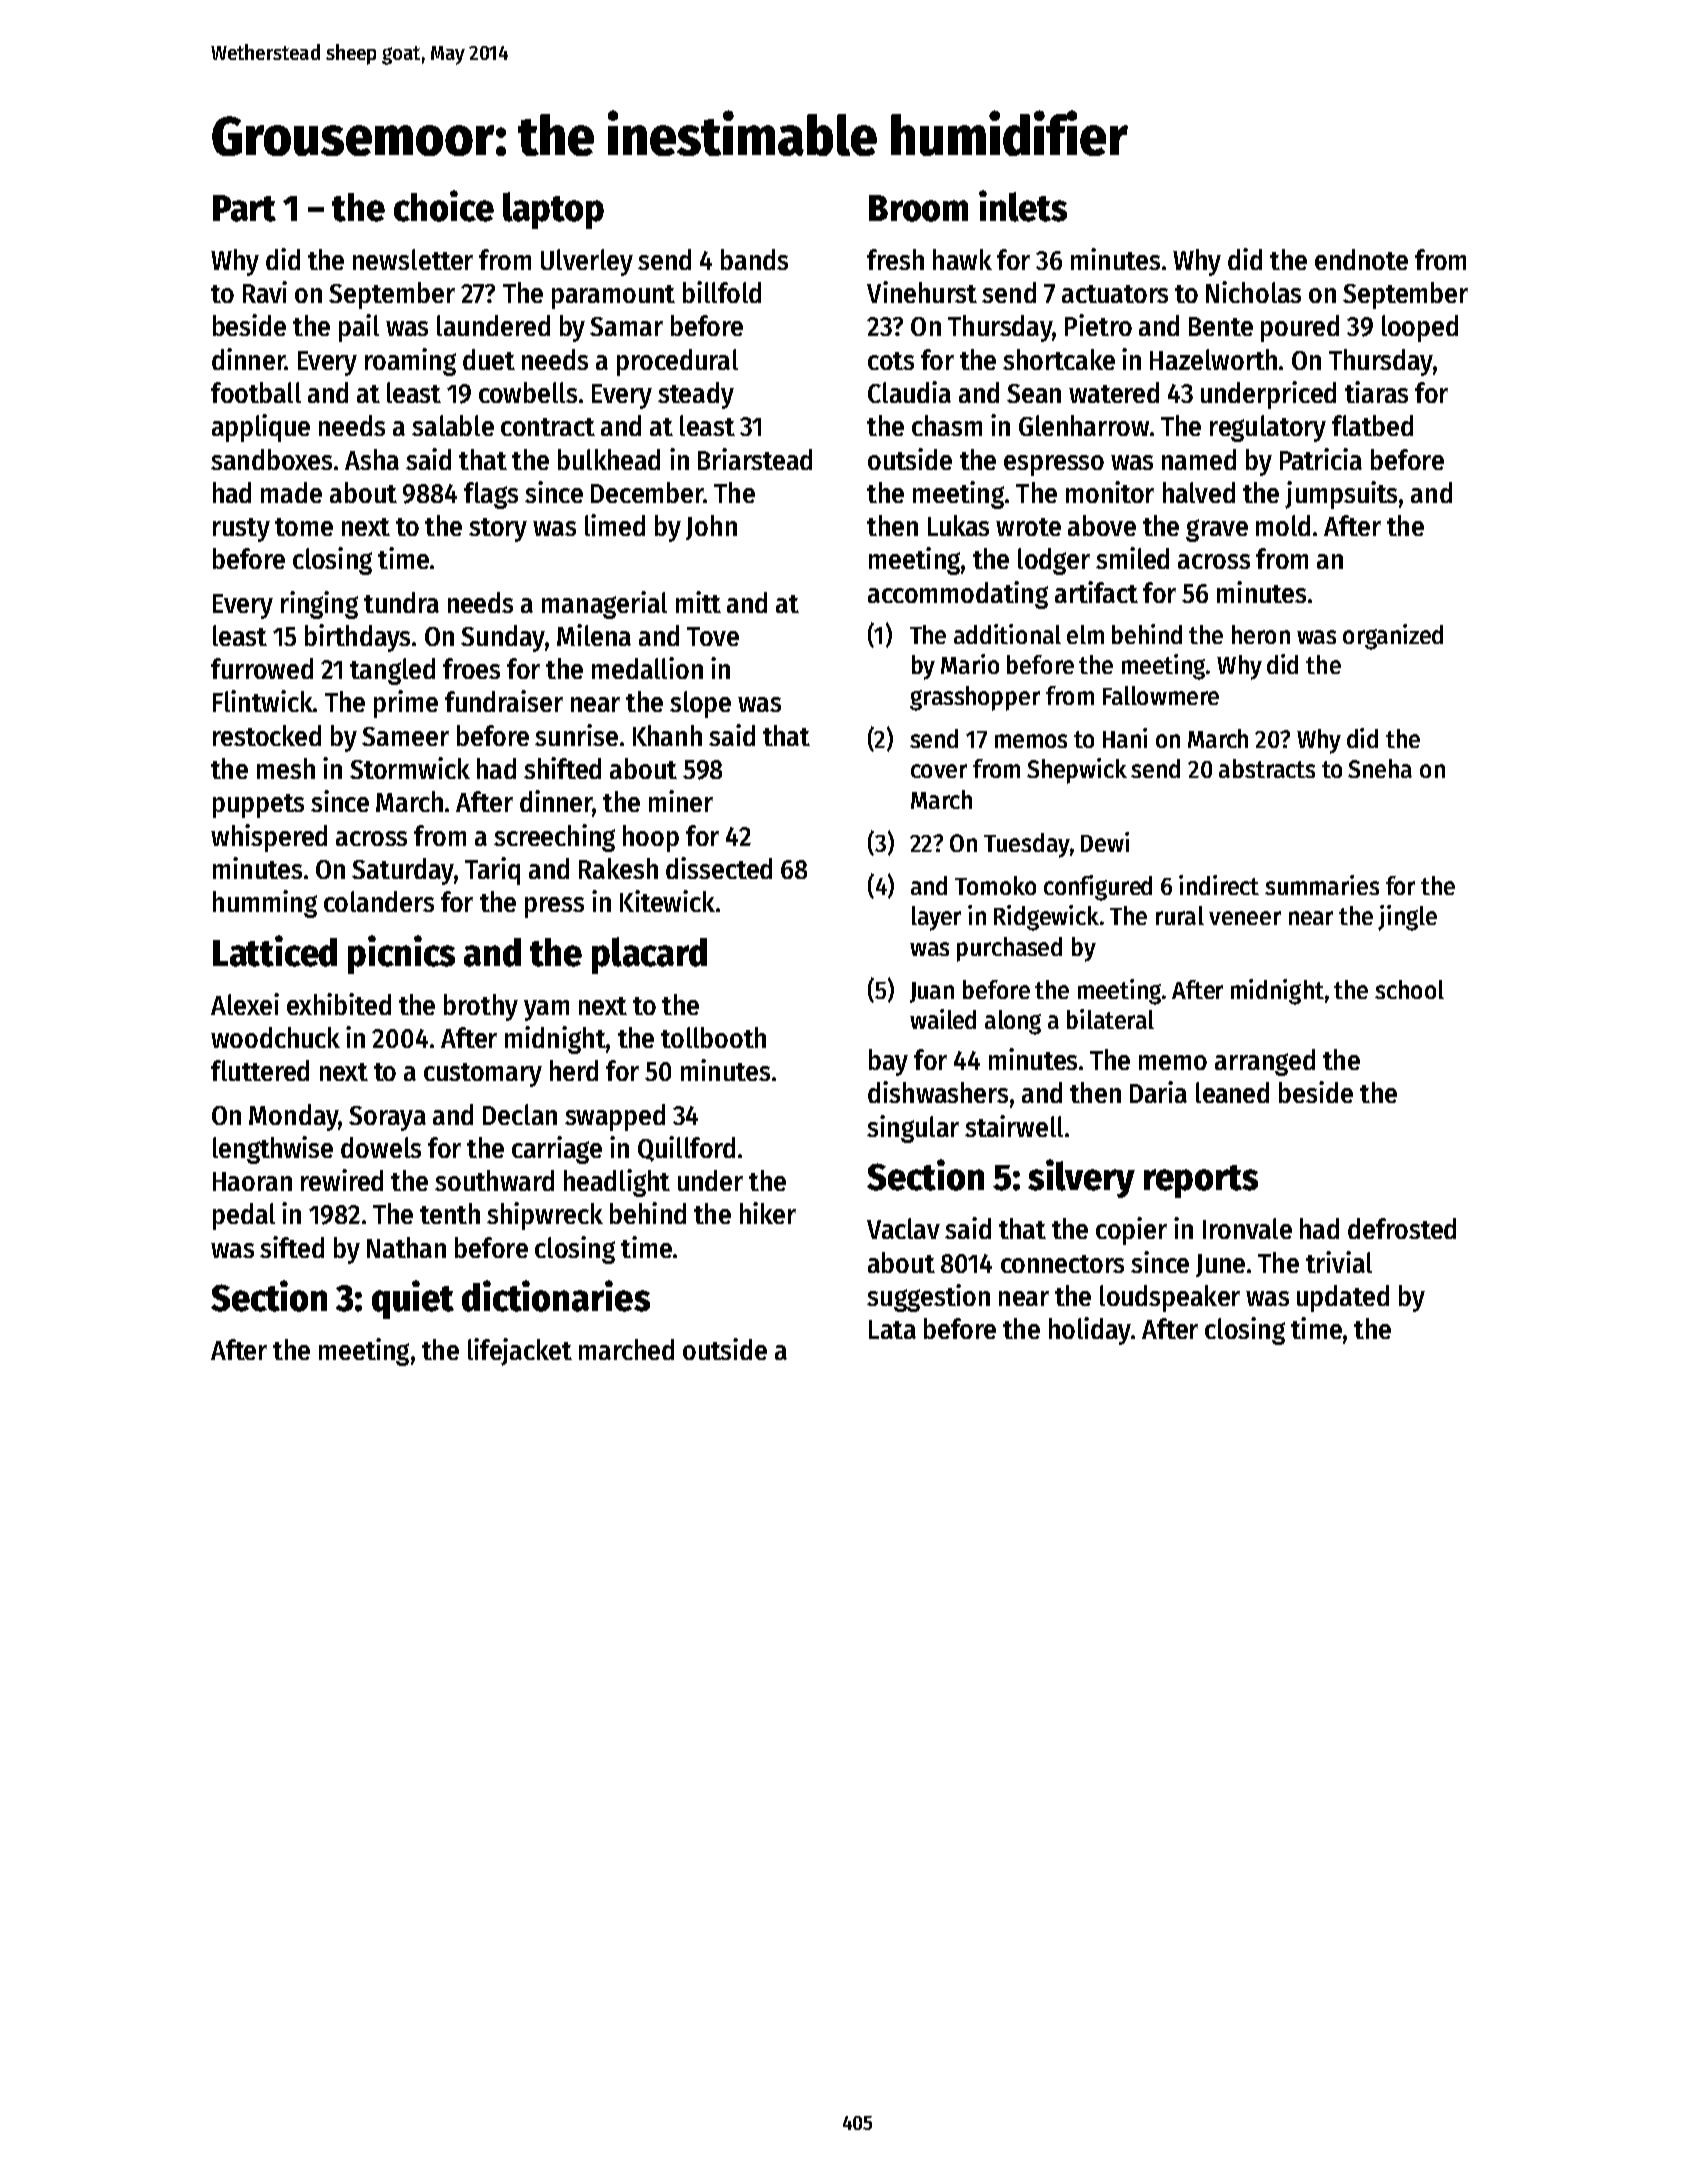 This screenshot has height=2178, width=1683. Describe the element at coordinates (1322, 885) in the screenshot. I see `summaries` at that location.
